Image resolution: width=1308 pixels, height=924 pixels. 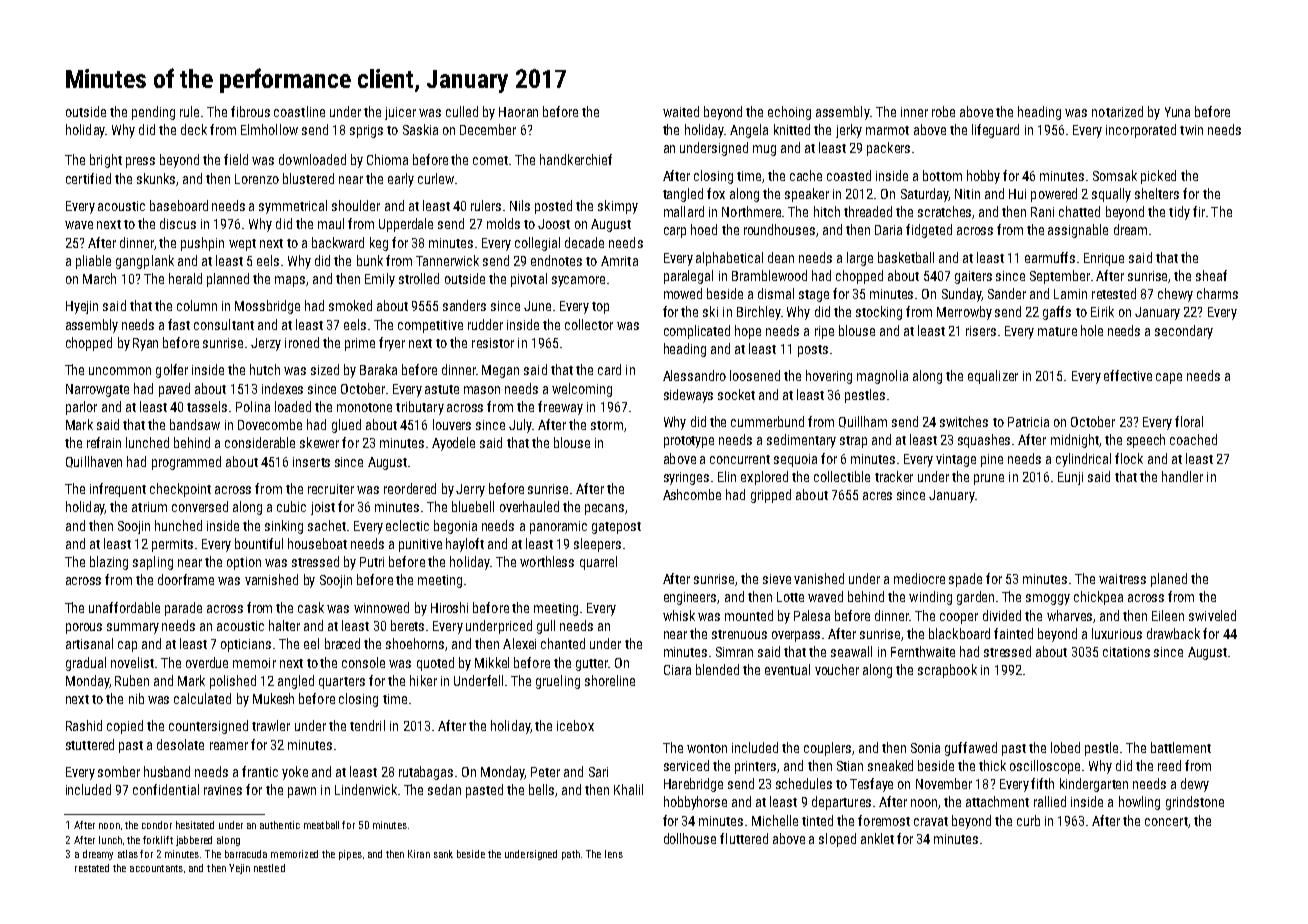 What do you see at coordinates (545, 772) in the screenshot?
I see `Peter` at bounding box center [545, 772].
